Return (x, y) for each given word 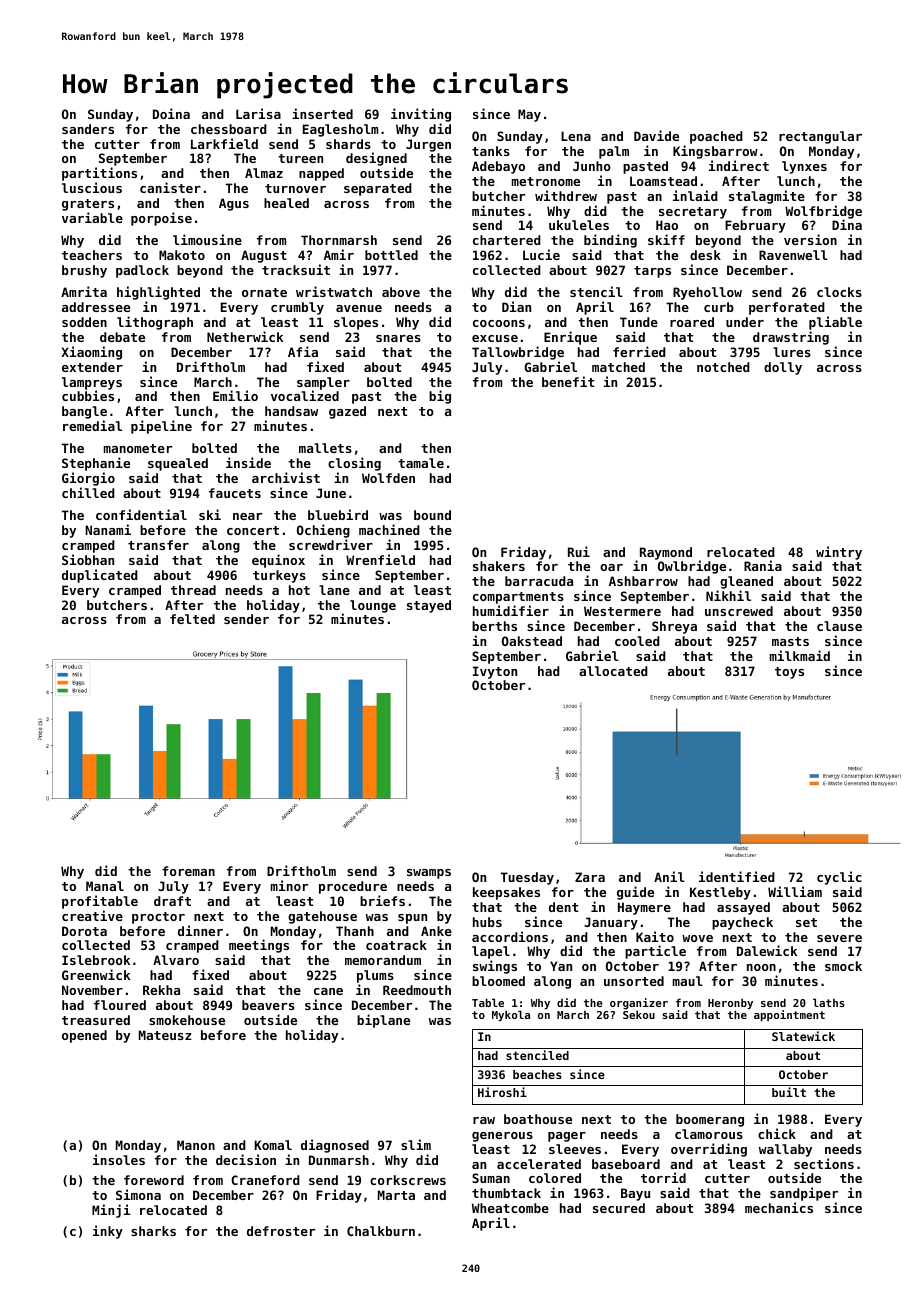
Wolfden (388, 478)
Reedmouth (417, 990)
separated (378, 189)
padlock (142, 271)
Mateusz (165, 1035)
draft (172, 901)
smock (843, 966)
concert (253, 530)
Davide (656, 135)
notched (723, 367)
